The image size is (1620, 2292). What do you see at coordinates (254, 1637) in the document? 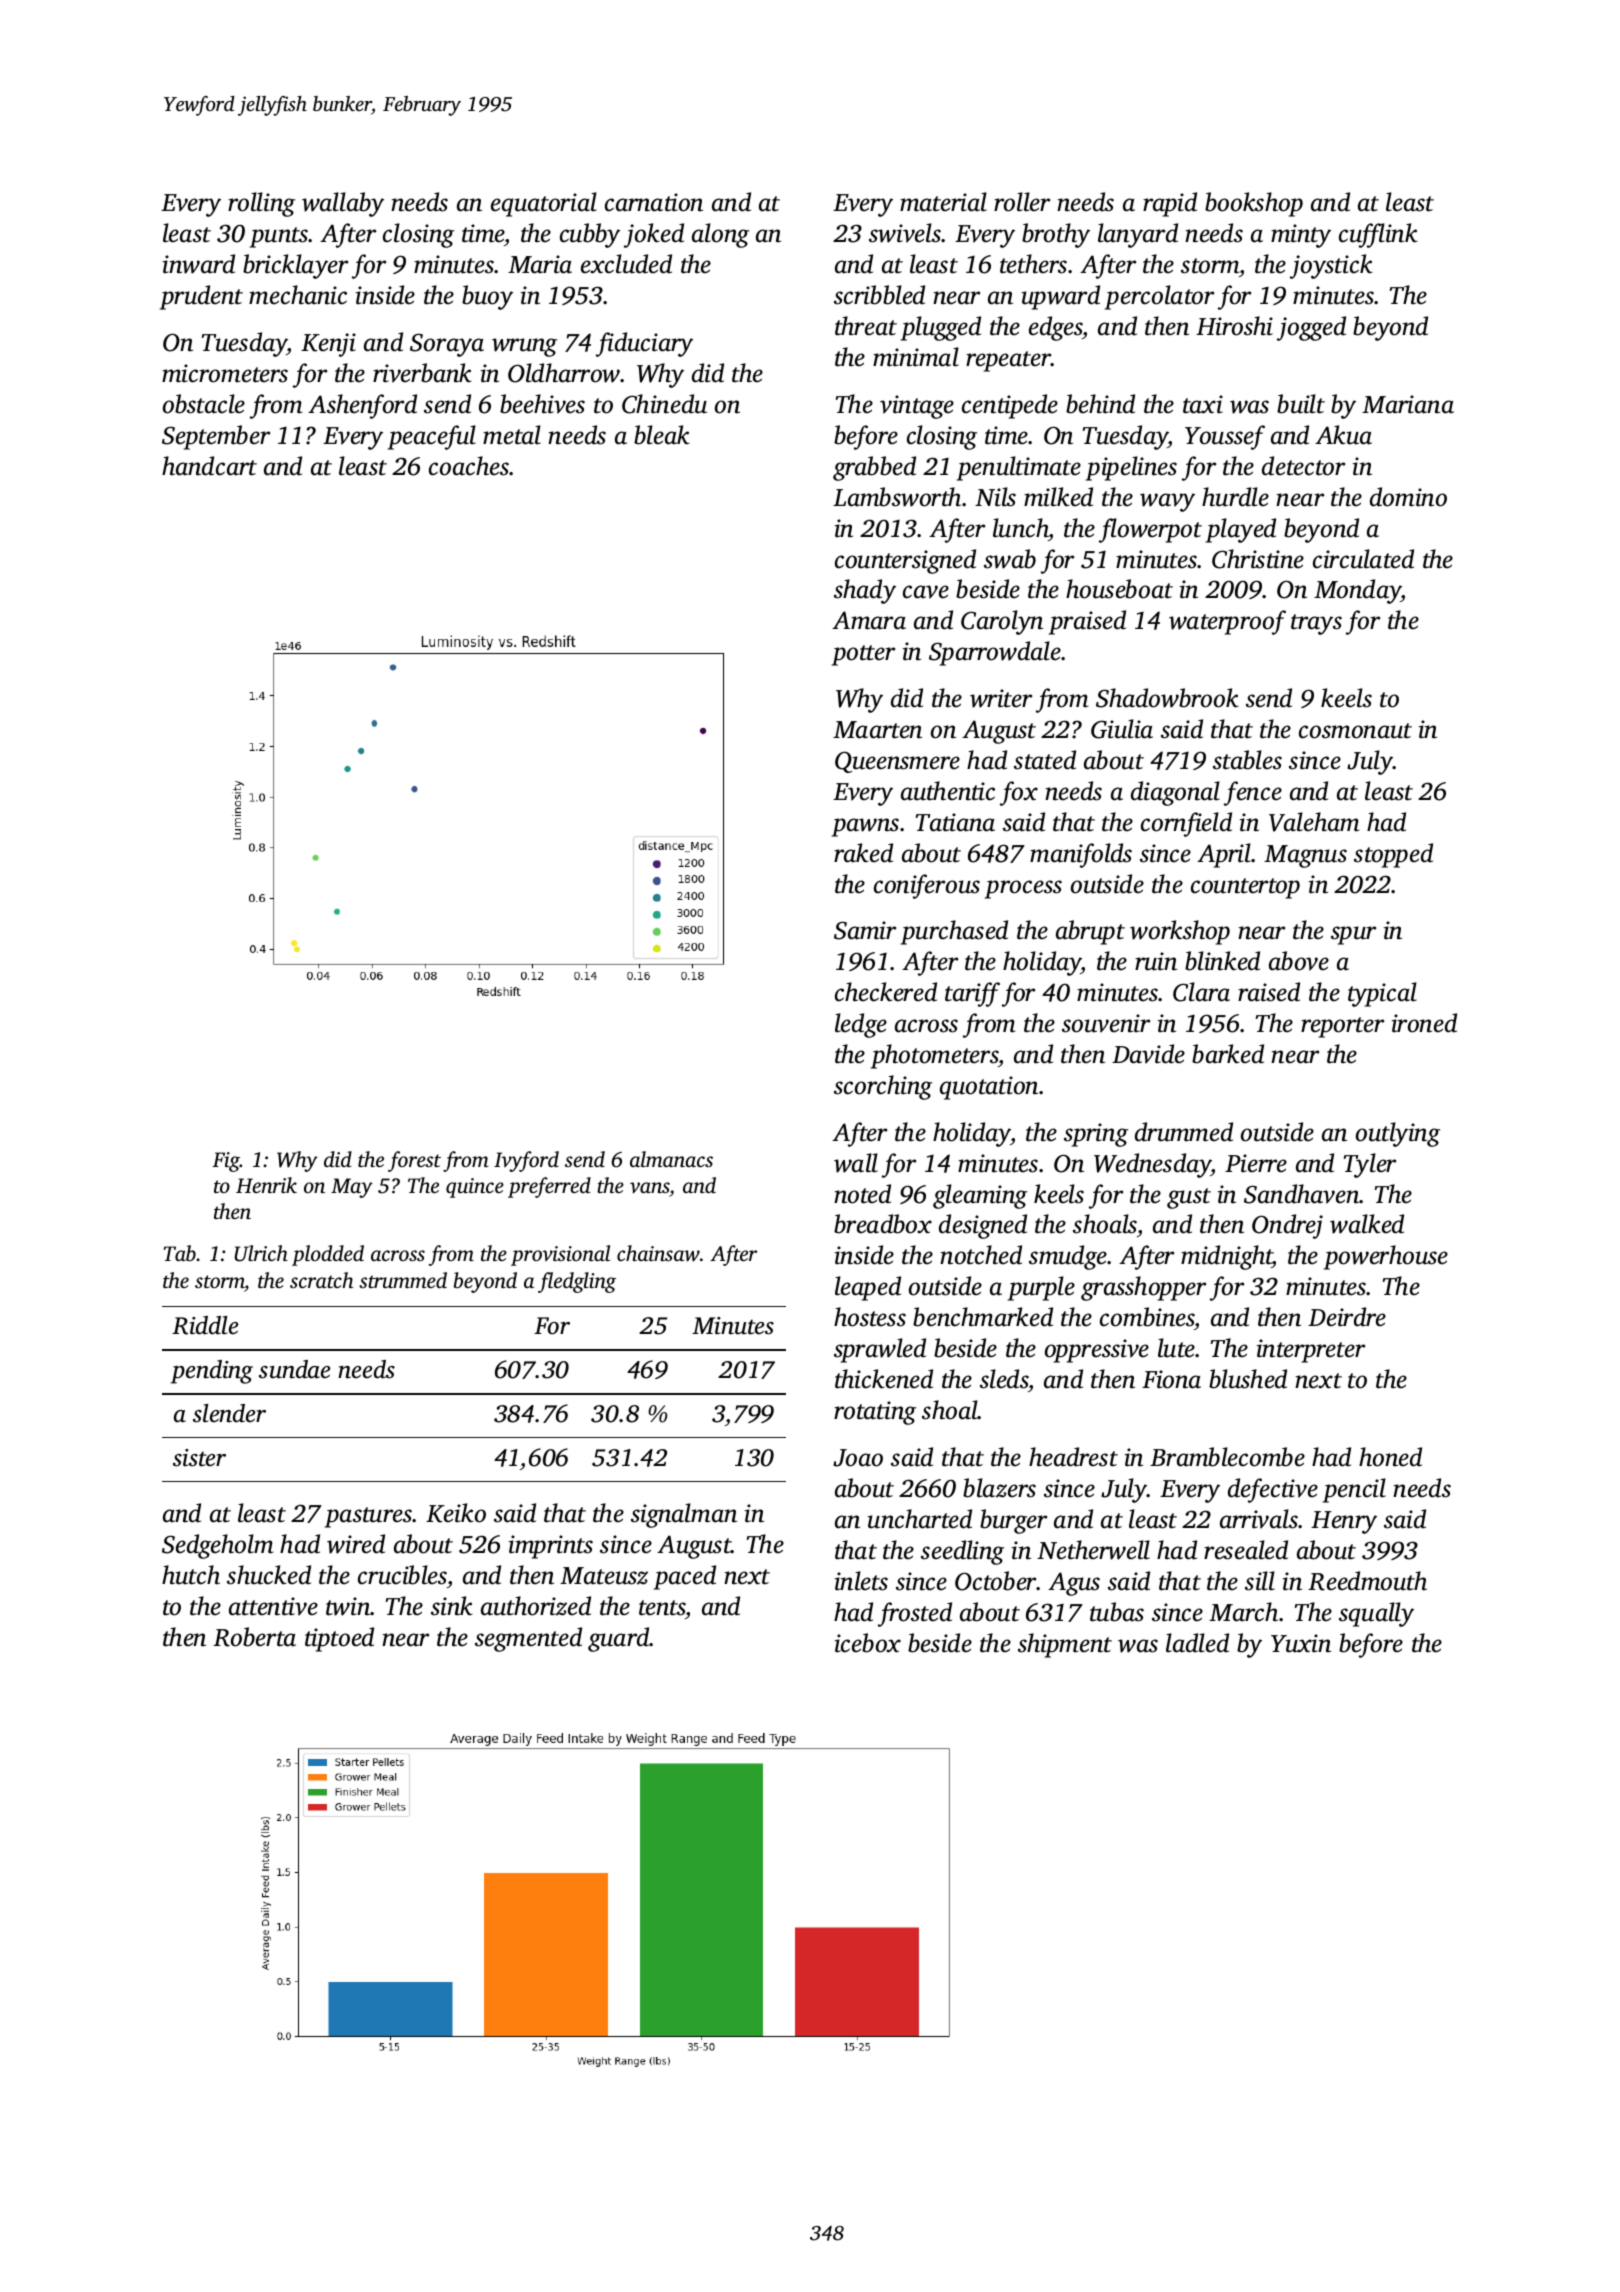
I see `Roberta` at bounding box center [254, 1637].
